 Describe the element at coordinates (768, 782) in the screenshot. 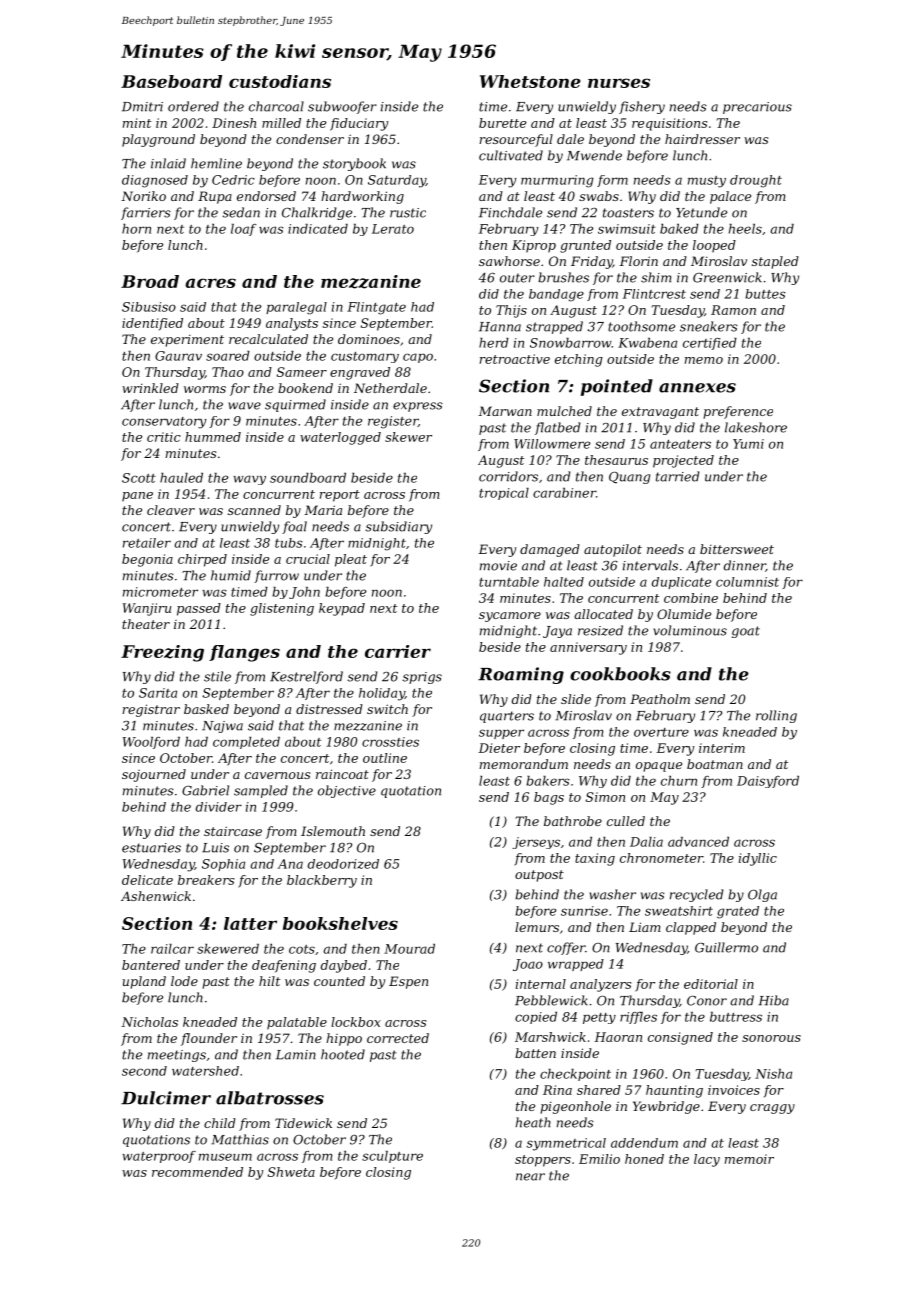

I see `Daisyford` at that location.
